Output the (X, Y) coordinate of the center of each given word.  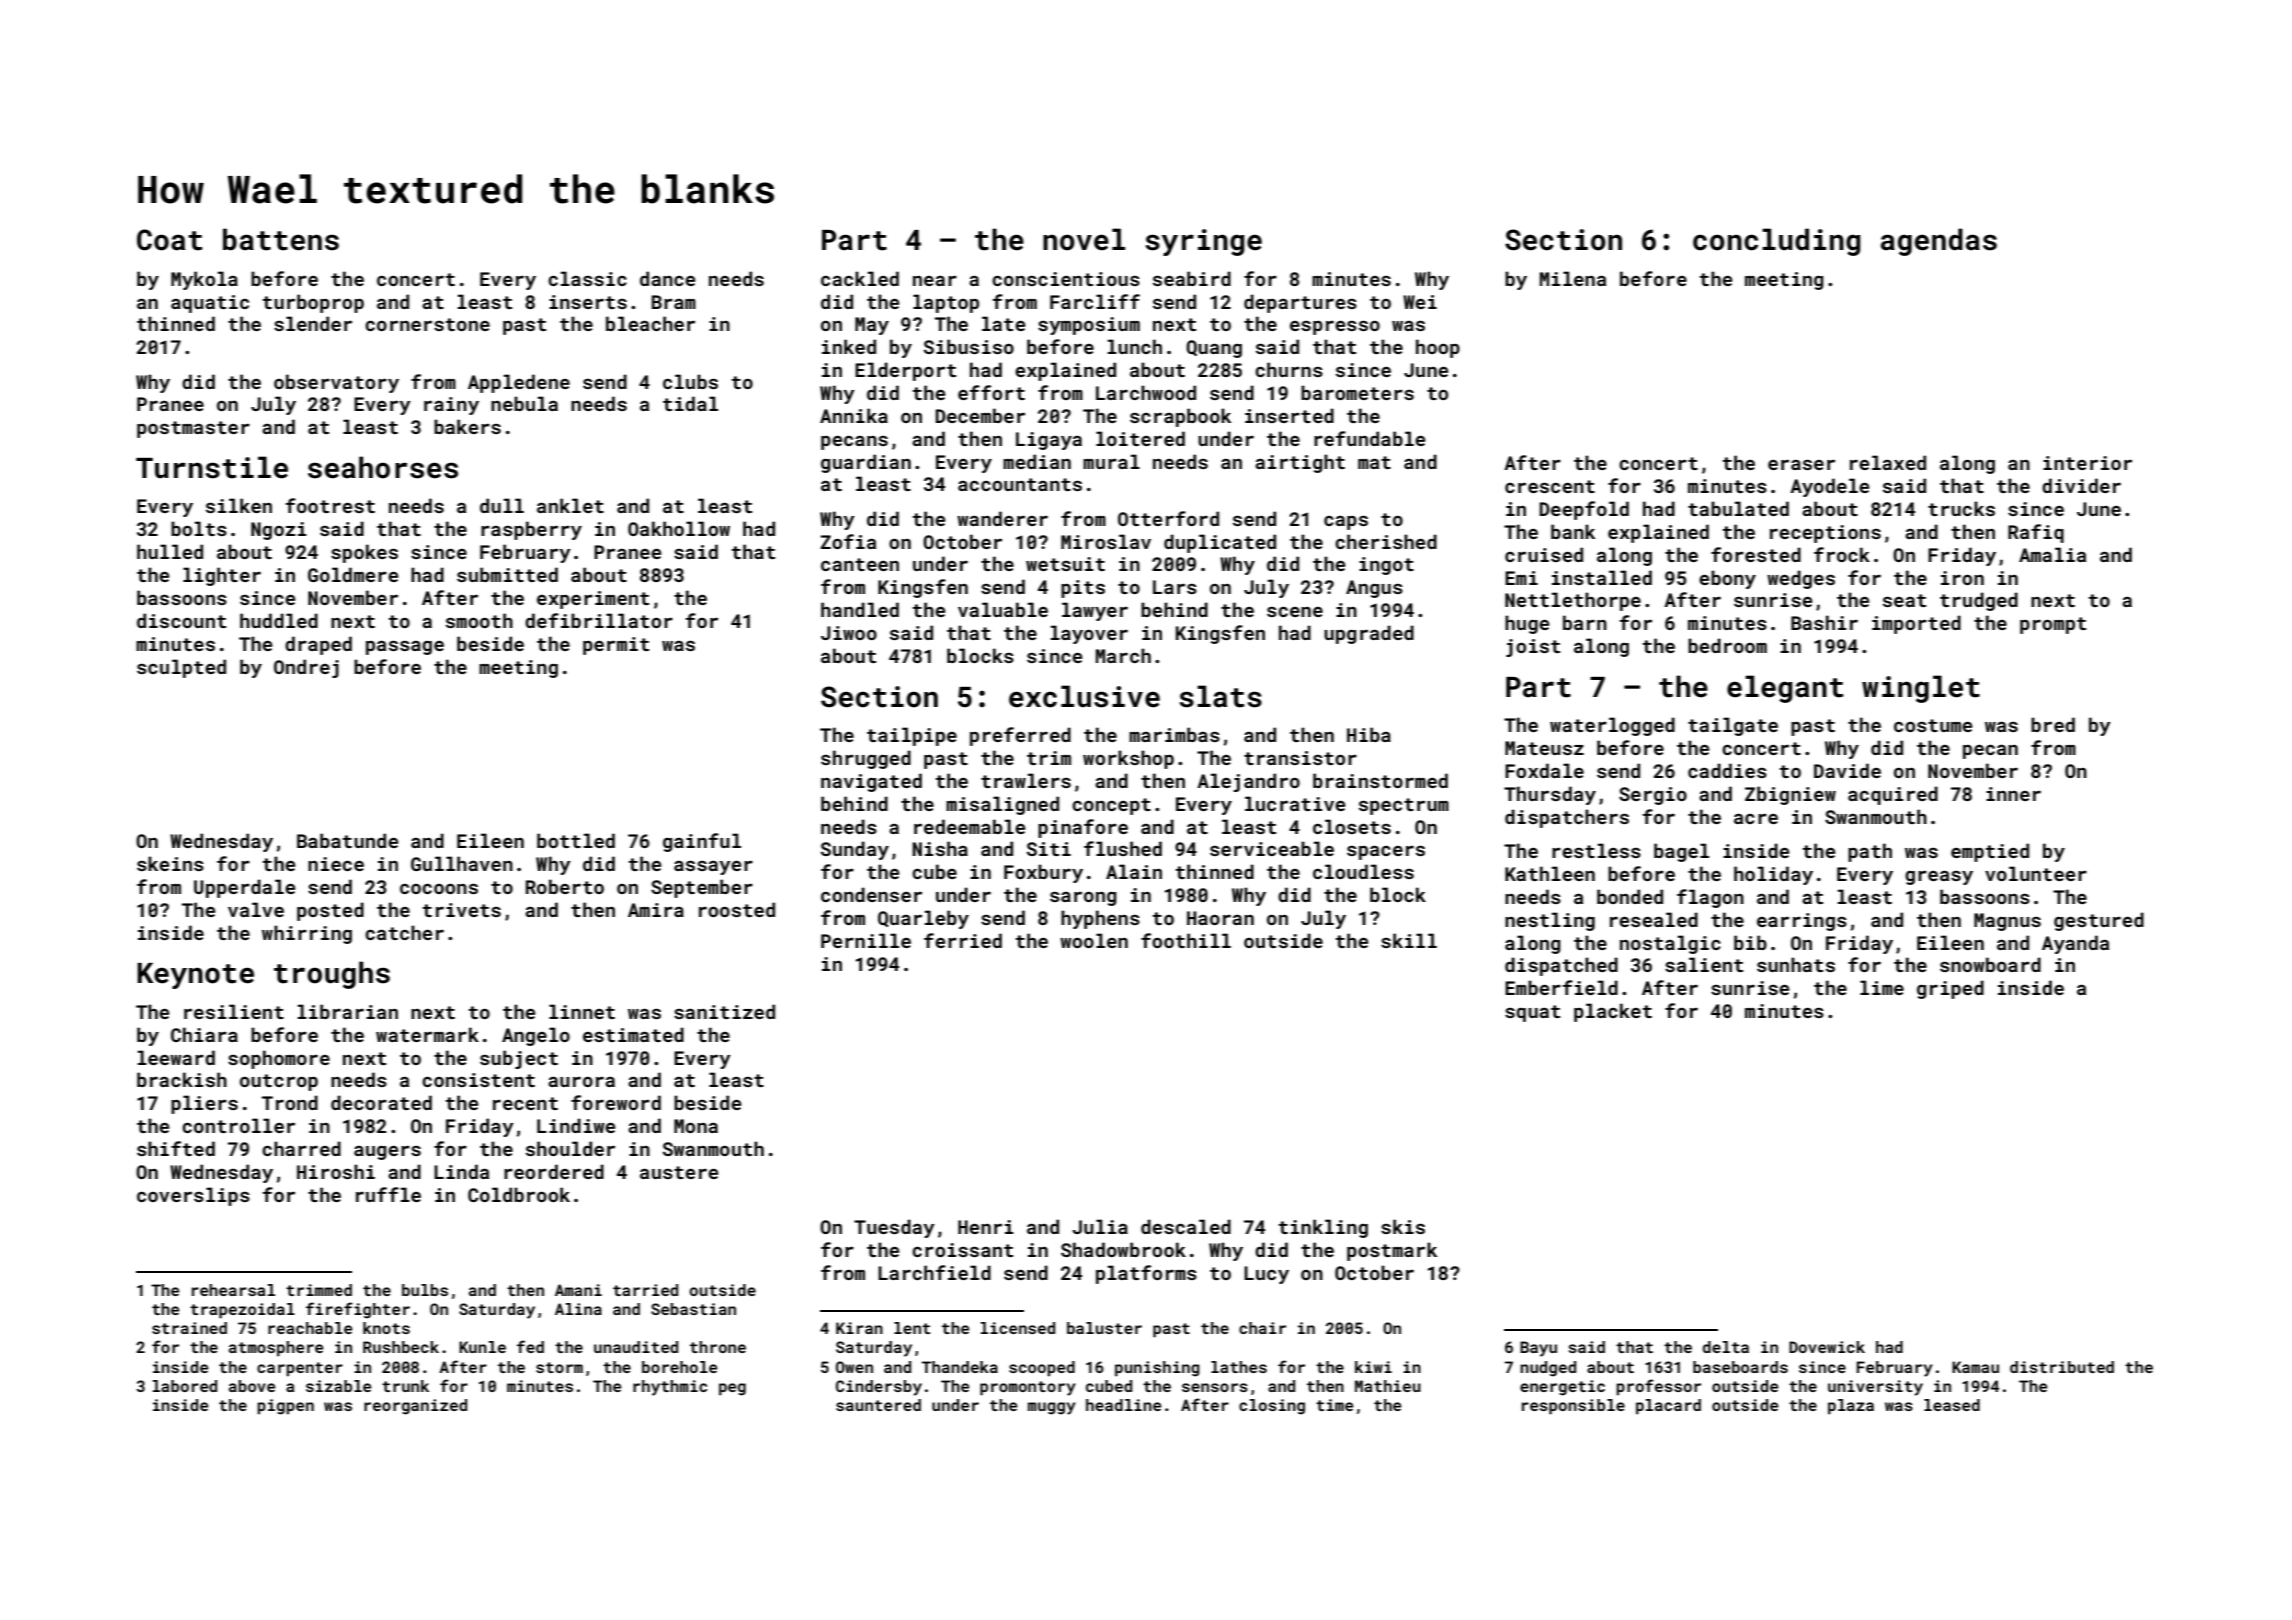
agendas (1939, 242)
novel (1084, 239)
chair (1262, 1328)
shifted (176, 1148)
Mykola (204, 280)
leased (1952, 1405)
